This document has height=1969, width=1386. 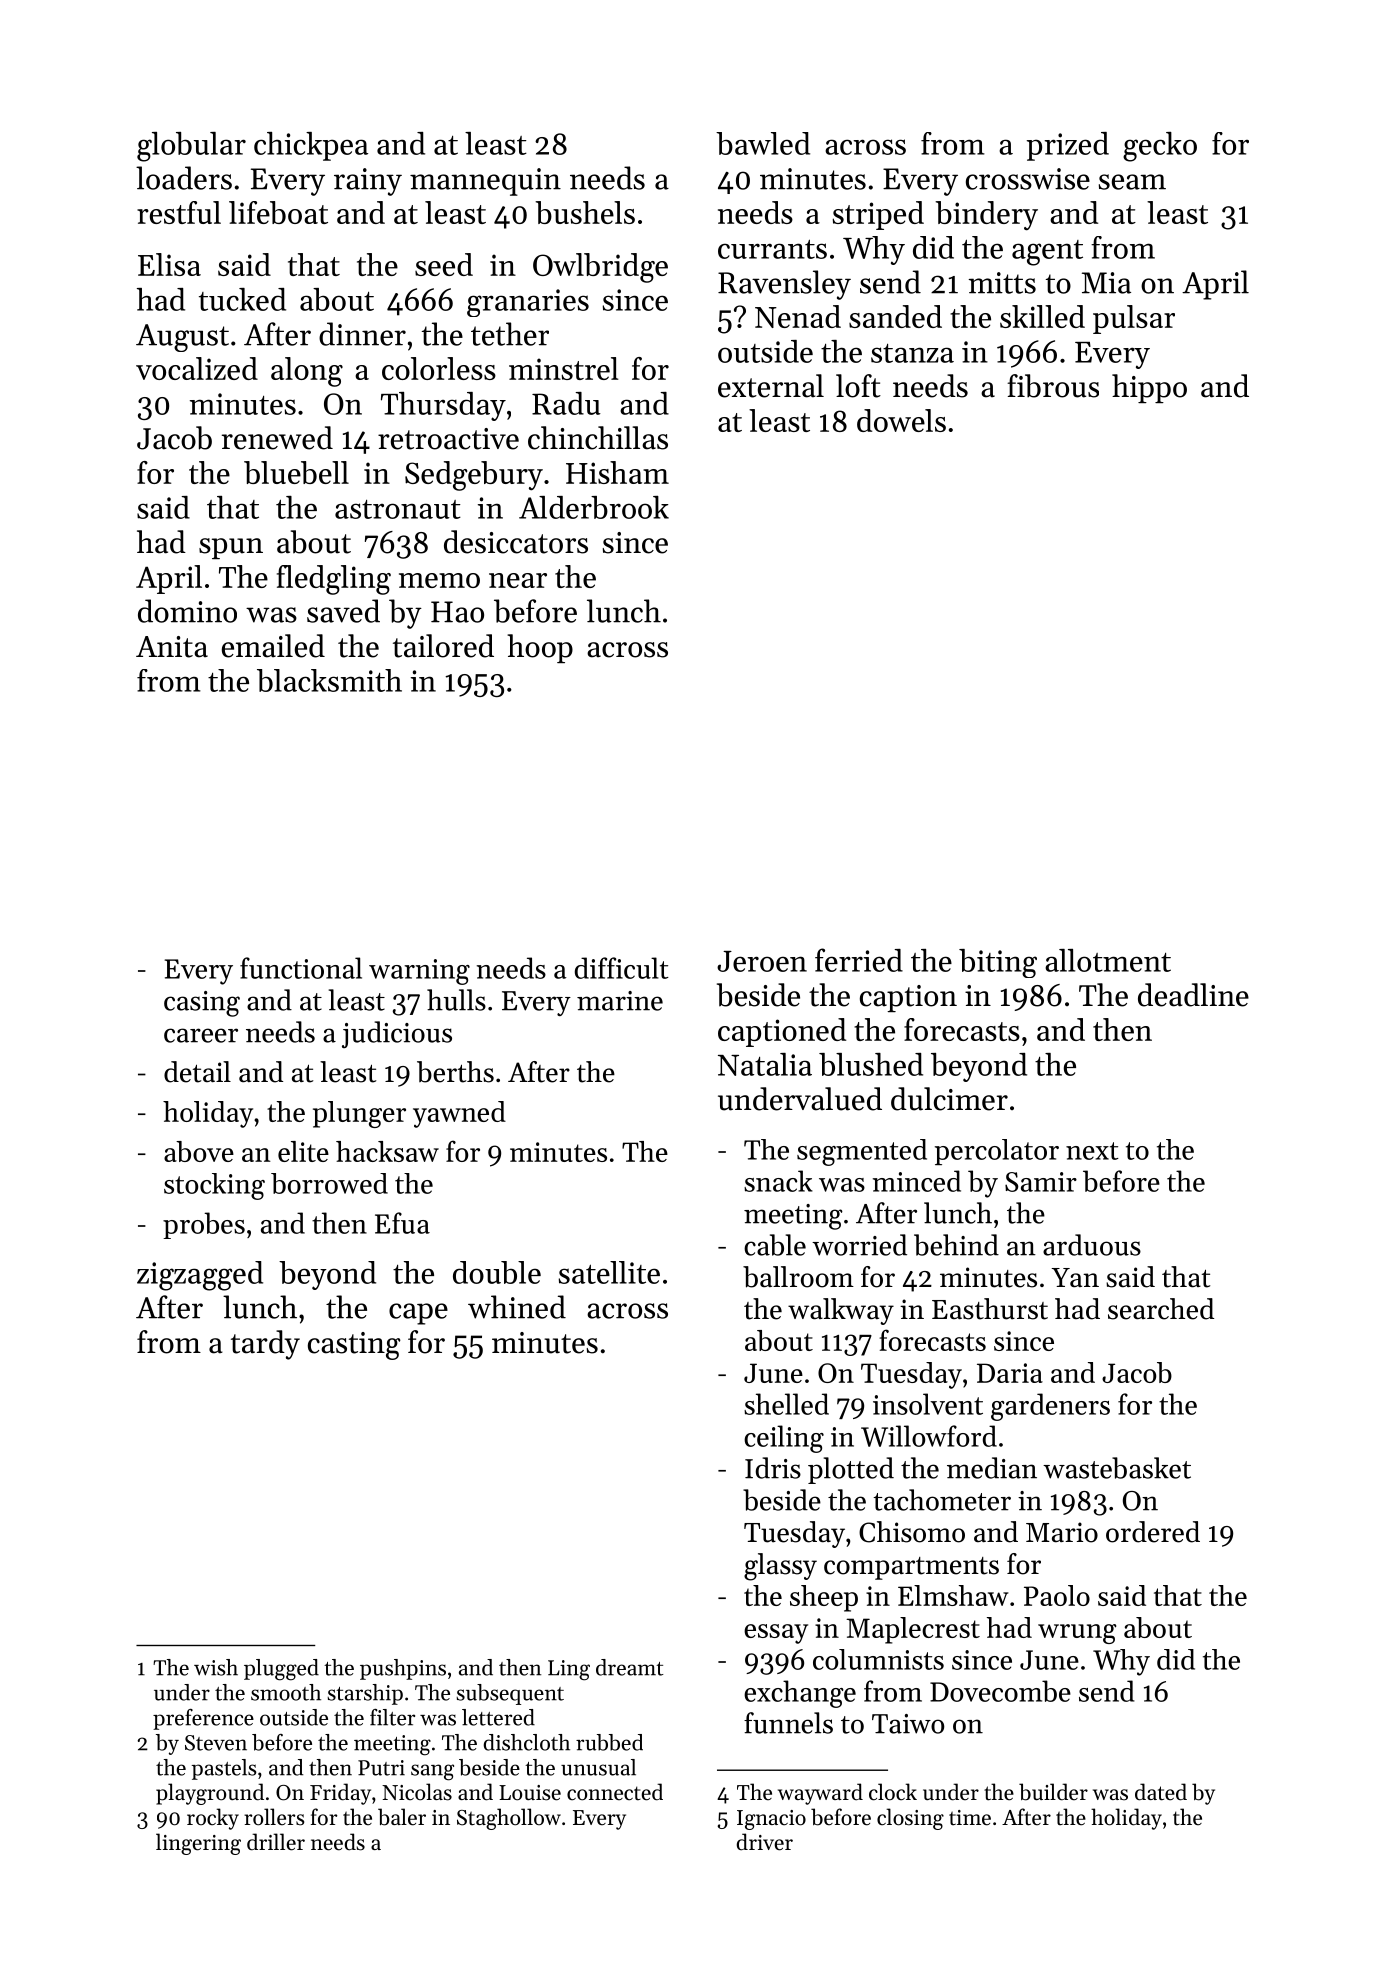 What do you see at coordinates (213, 1819) in the document?
I see `rocky` at bounding box center [213, 1819].
